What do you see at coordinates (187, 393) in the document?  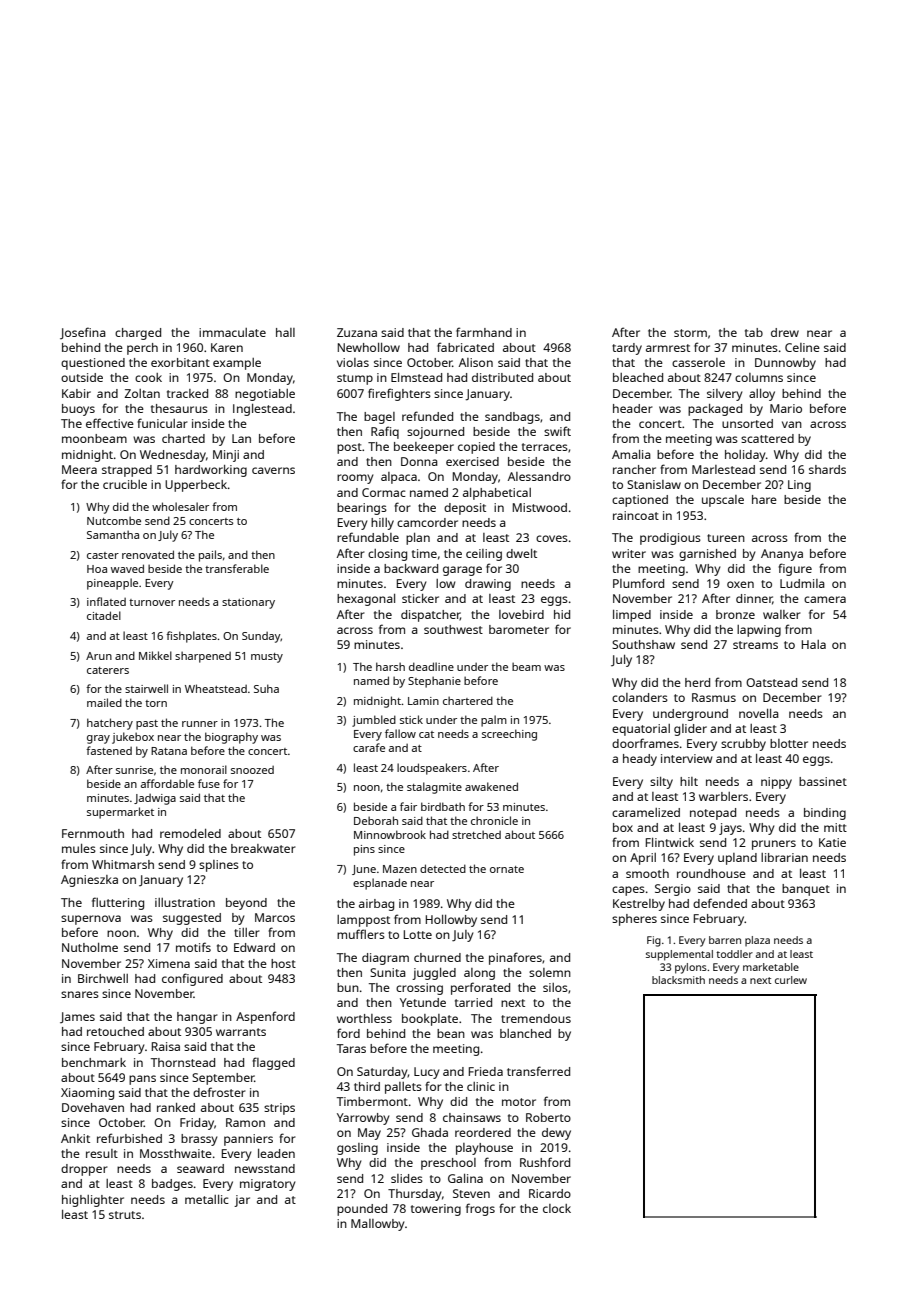 I see `tracked` at bounding box center [187, 393].
